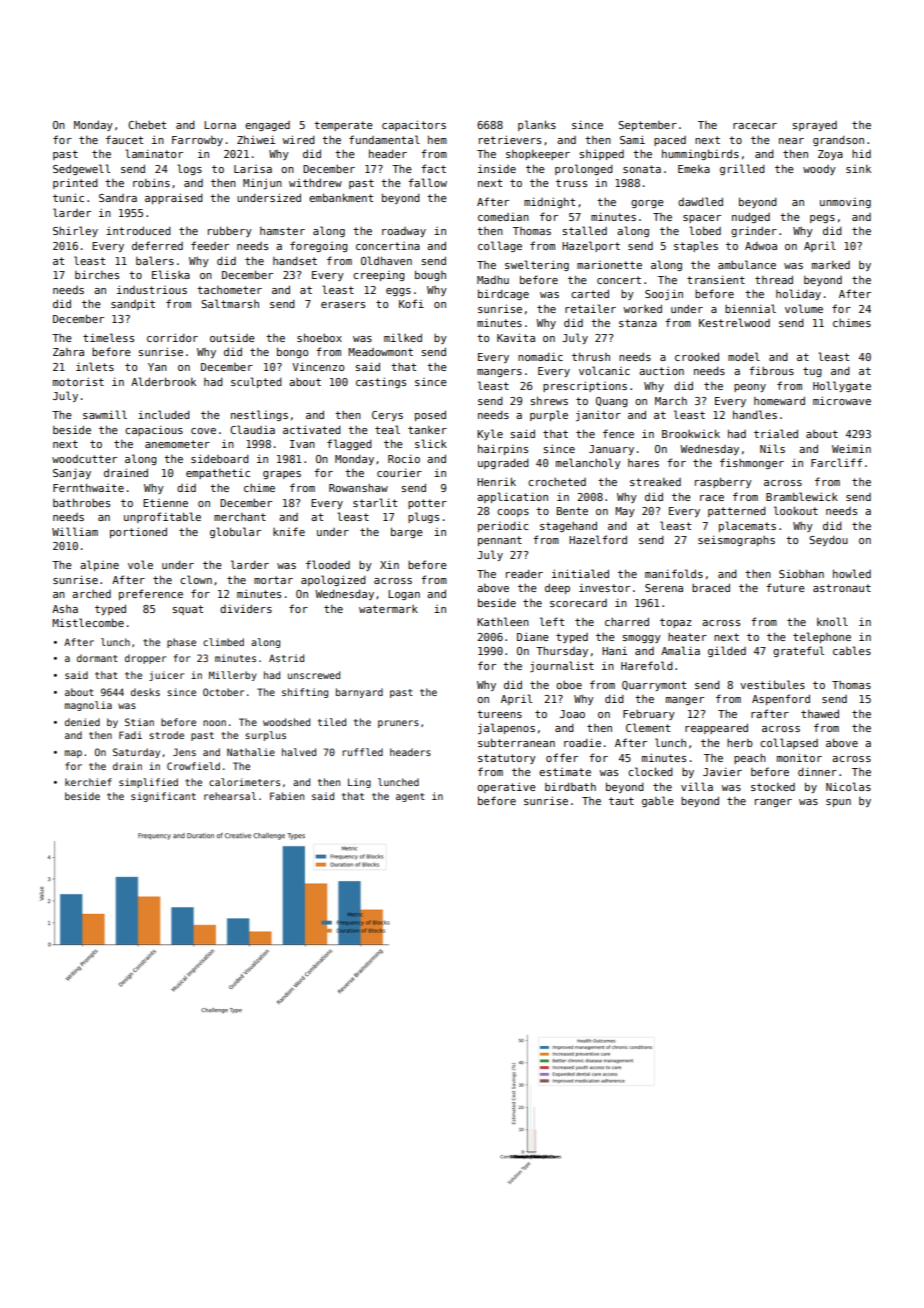  Describe the element at coordinates (796, 510) in the screenshot. I see `lookout` at that location.
